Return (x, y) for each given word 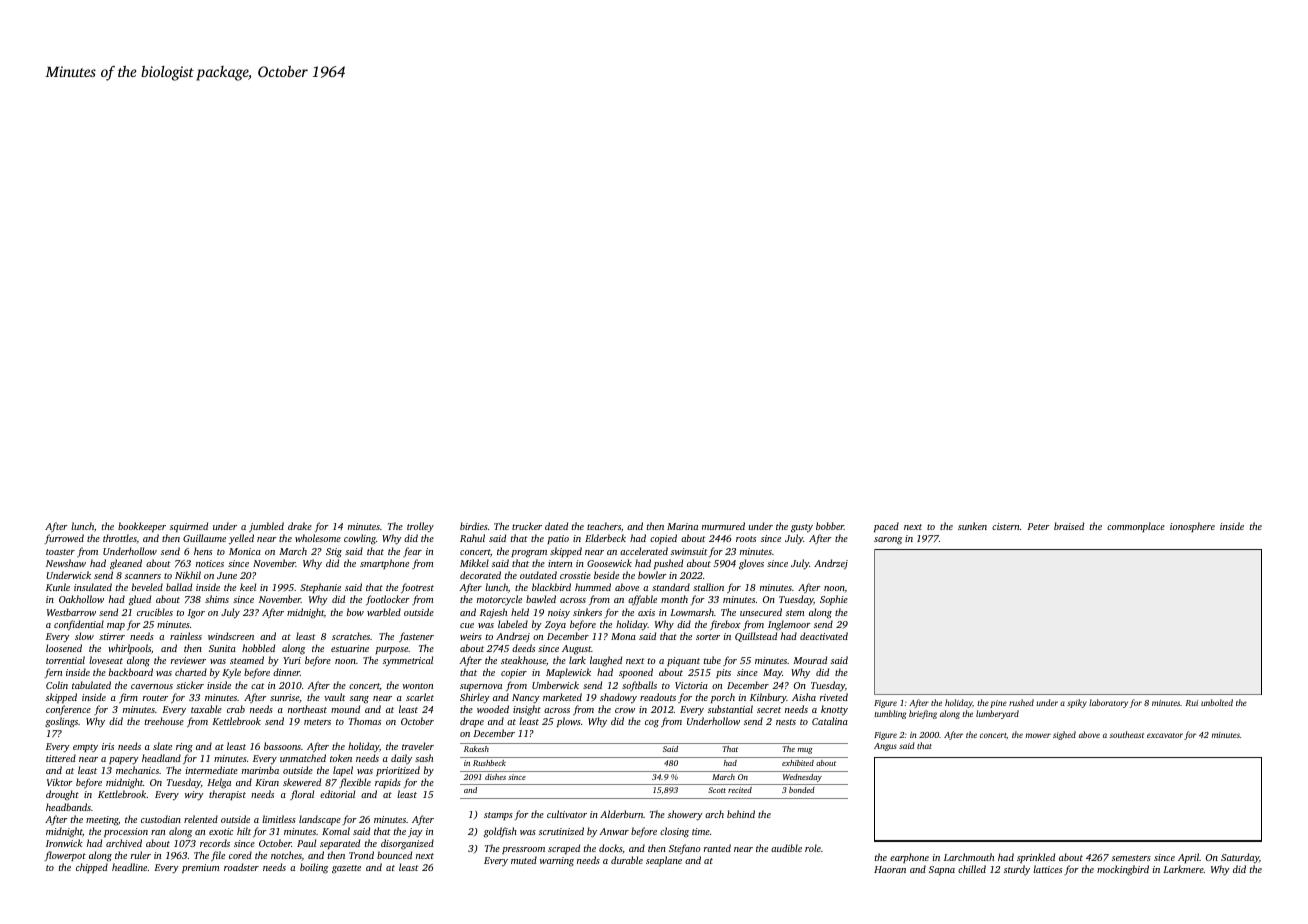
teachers (604, 526)
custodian (161, 819)
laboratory (1108, 703)
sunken (972, 526)
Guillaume (204, 538)
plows (569, 722)
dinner (286, 672)
